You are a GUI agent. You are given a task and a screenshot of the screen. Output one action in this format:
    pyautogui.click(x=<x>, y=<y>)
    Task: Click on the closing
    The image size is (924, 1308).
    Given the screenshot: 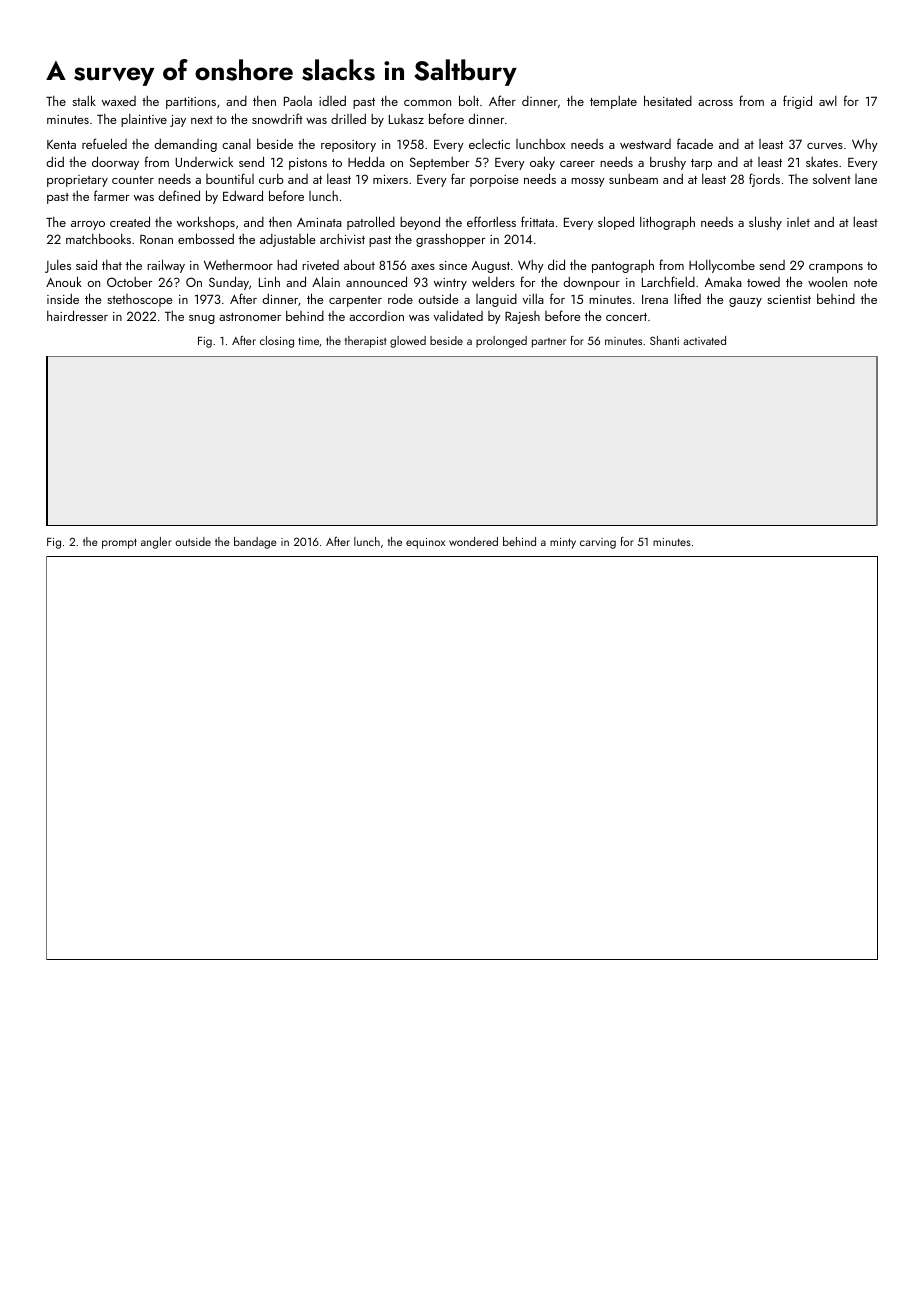 What is the action you would take?
    pyautogui.click(x=277, y=342)
